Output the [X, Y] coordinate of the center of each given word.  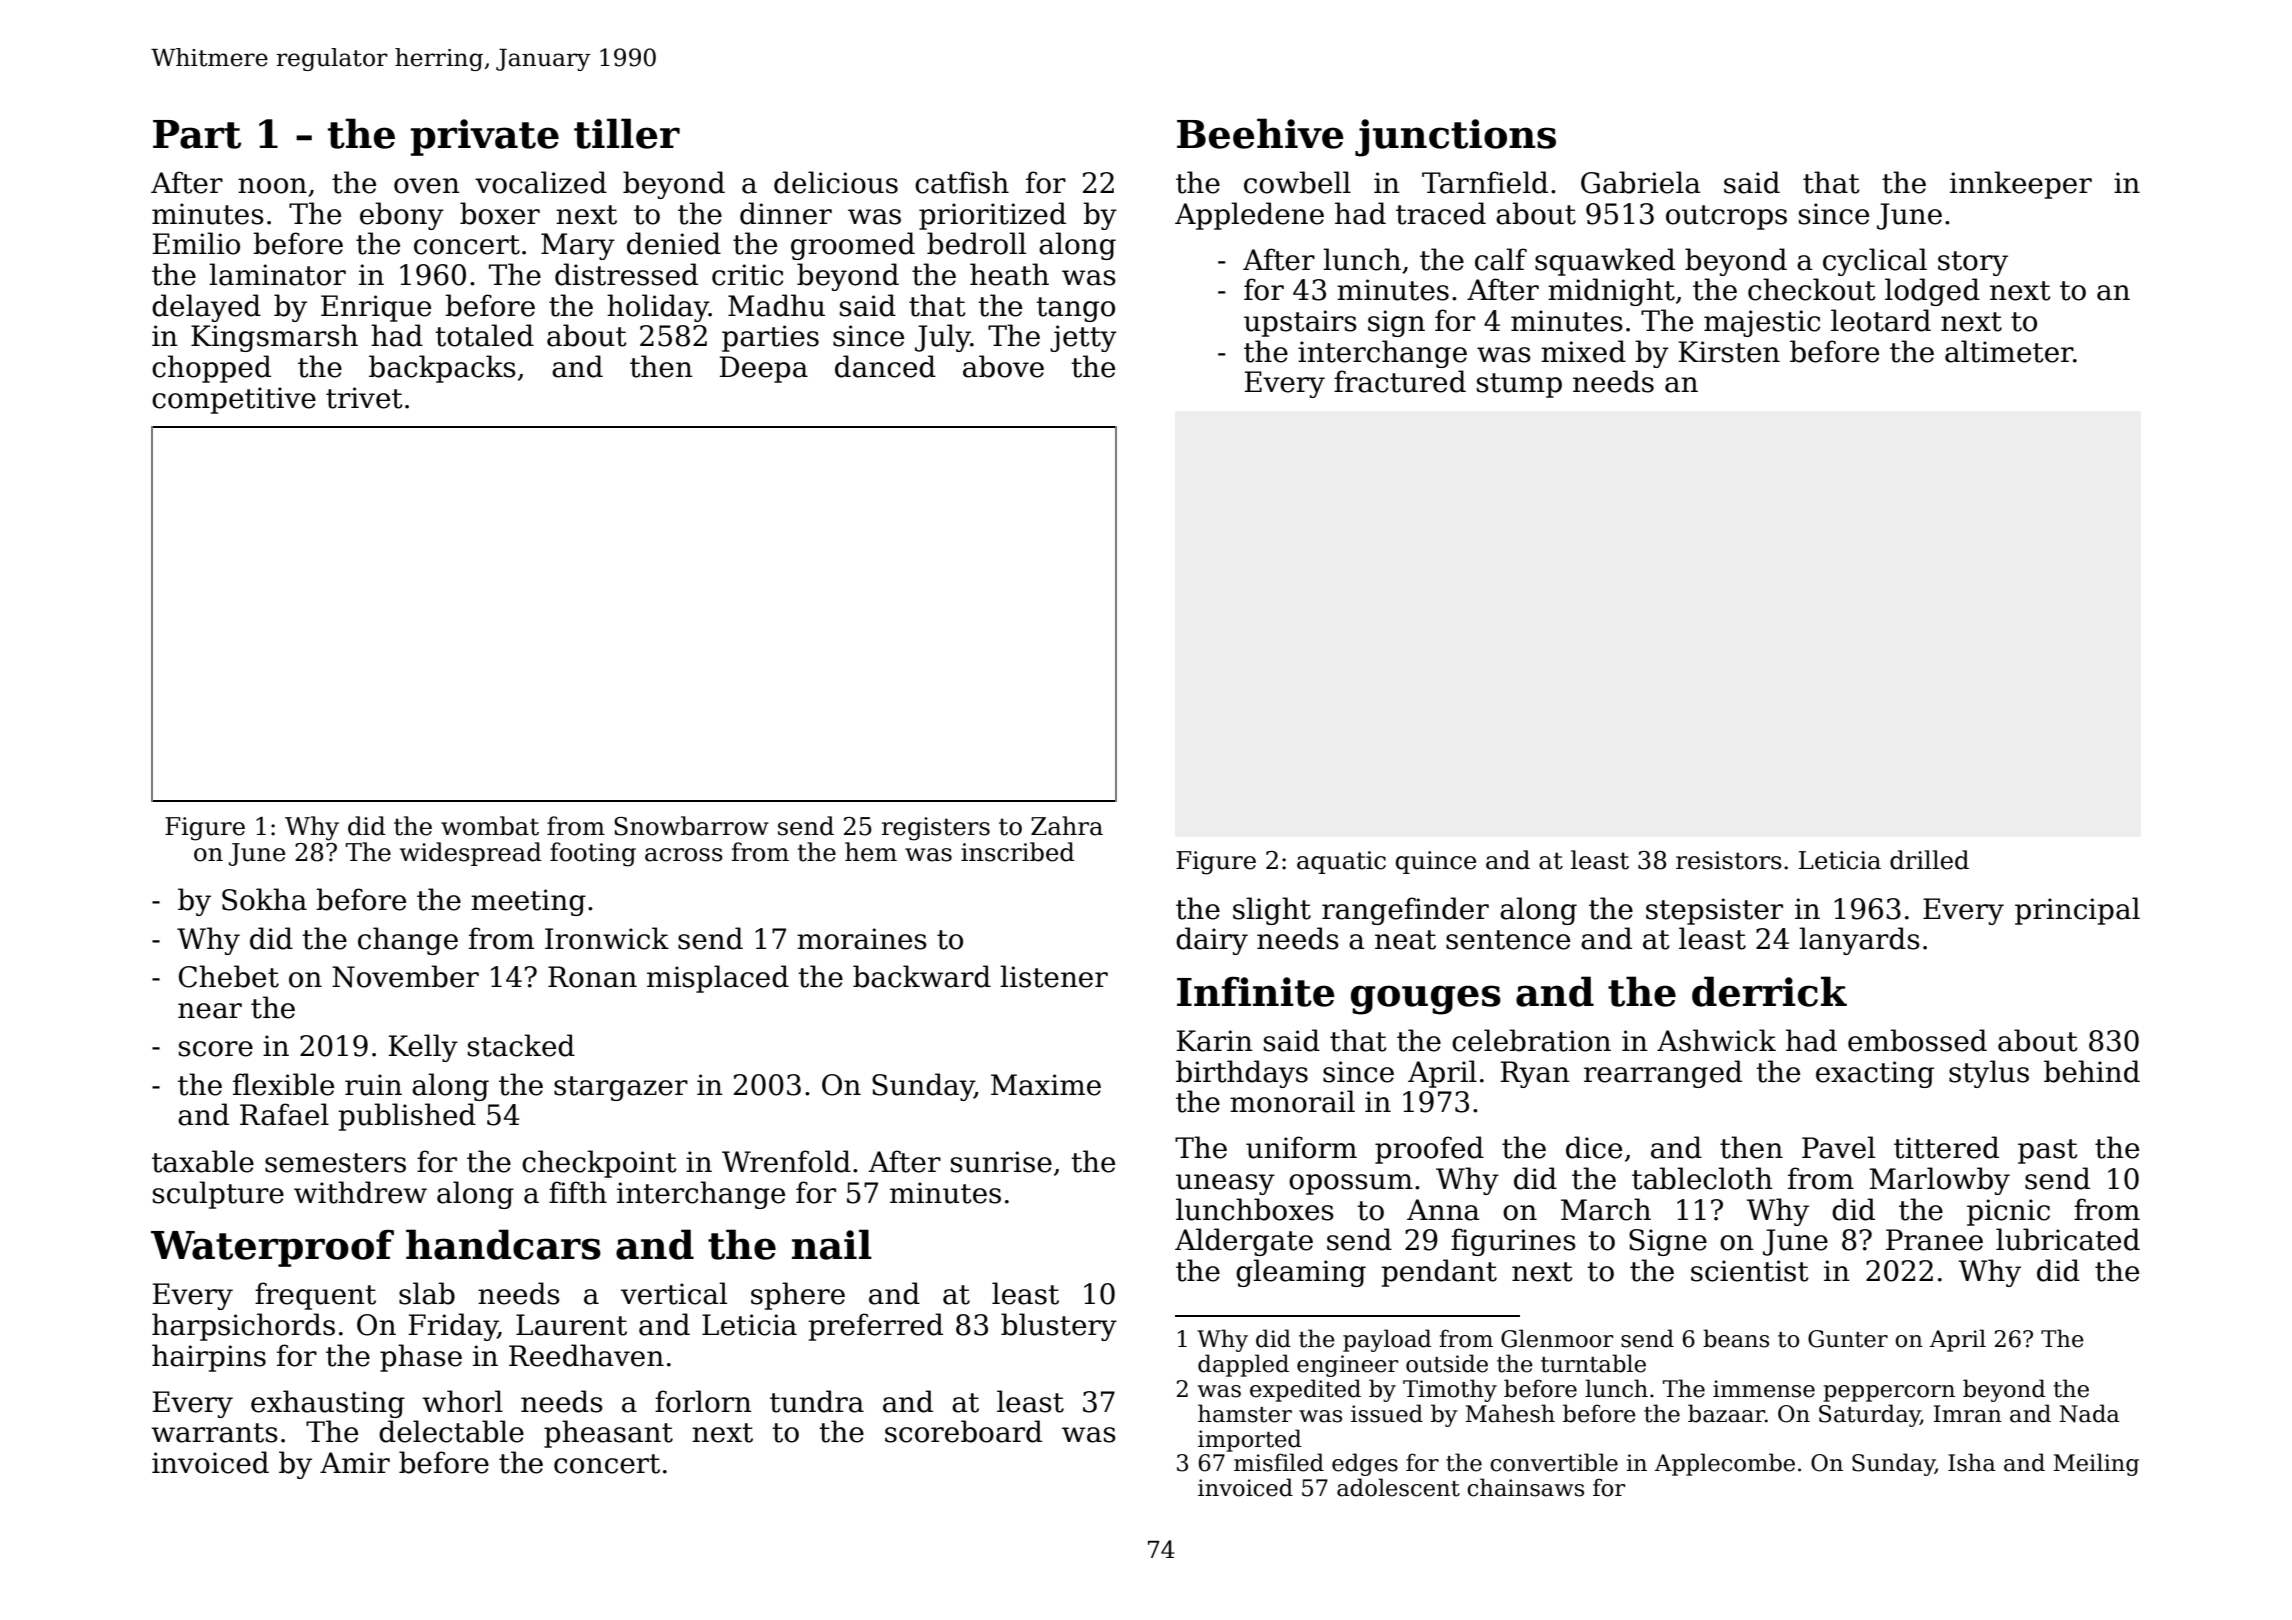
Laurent [571, 1325]
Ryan [1535, 1074]
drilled [1929, 860]
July [943, 338]
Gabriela [1641, 182]
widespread [471, 854]
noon [272, 186]
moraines [862, 939]
